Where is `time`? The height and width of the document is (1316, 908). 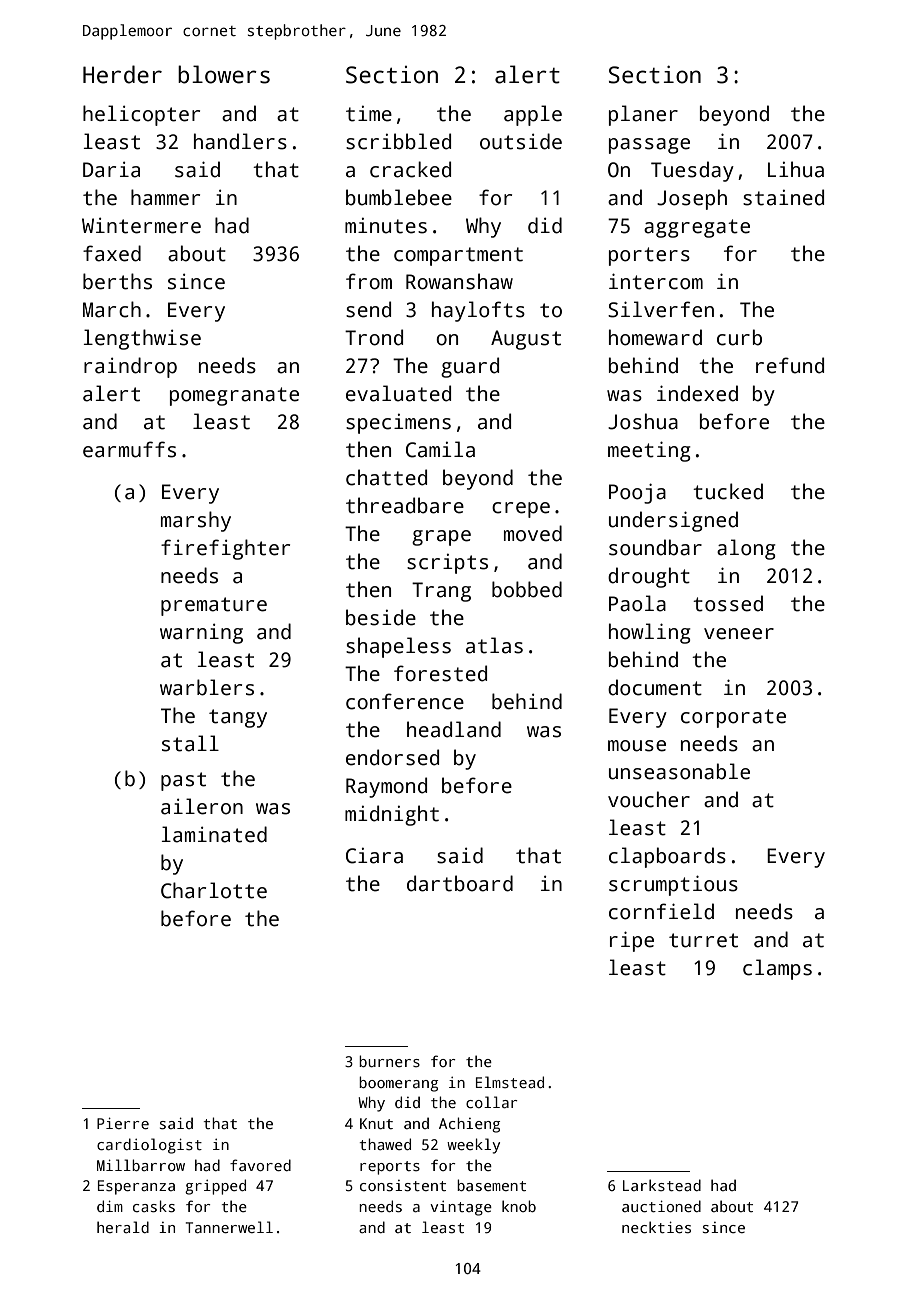
time is located at coordinates (369, 114).
